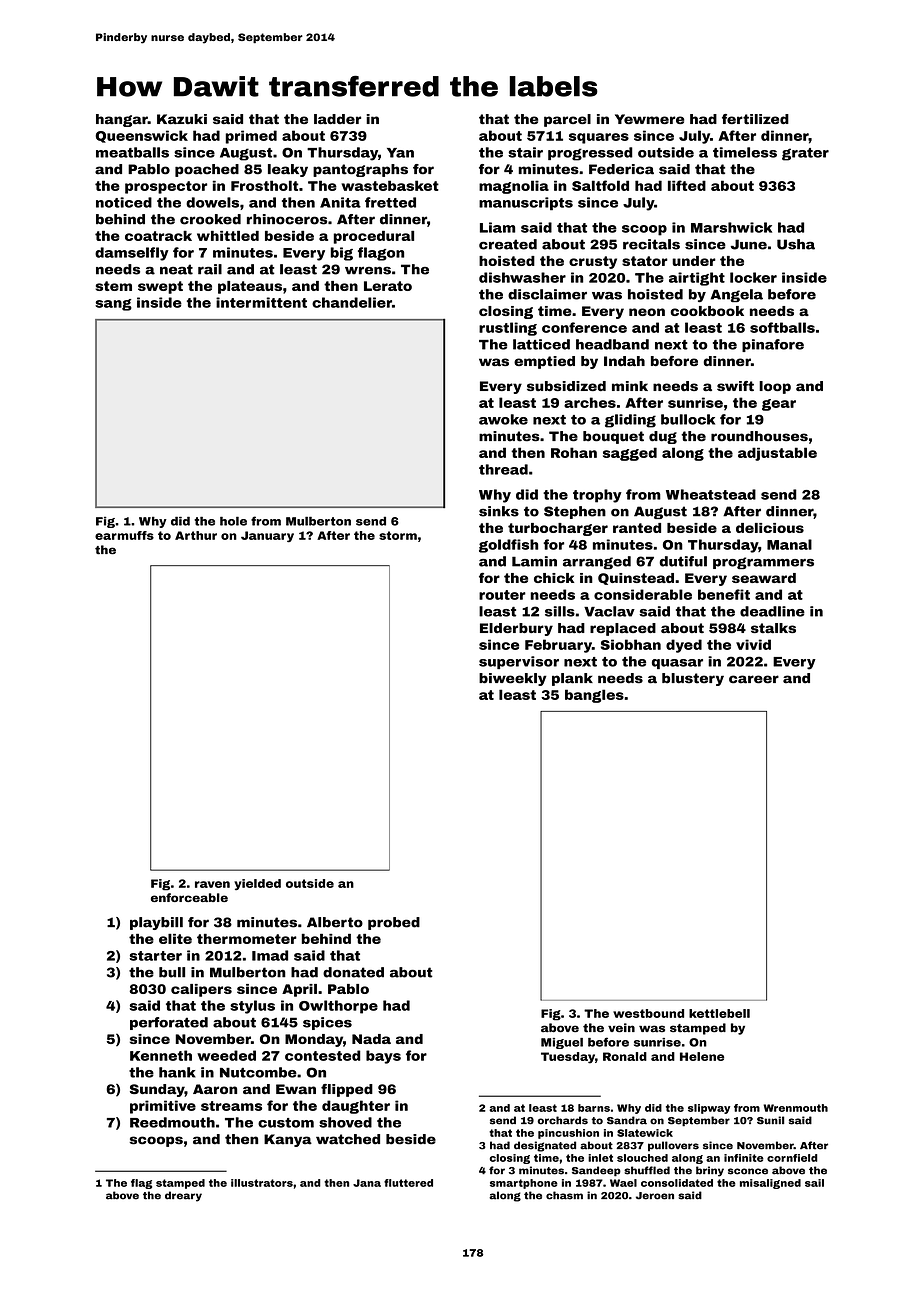  What do you see at coordinates (655, 1196) in the screenshot?
I see `Jeroen` at bounding box center [655, 1196].
